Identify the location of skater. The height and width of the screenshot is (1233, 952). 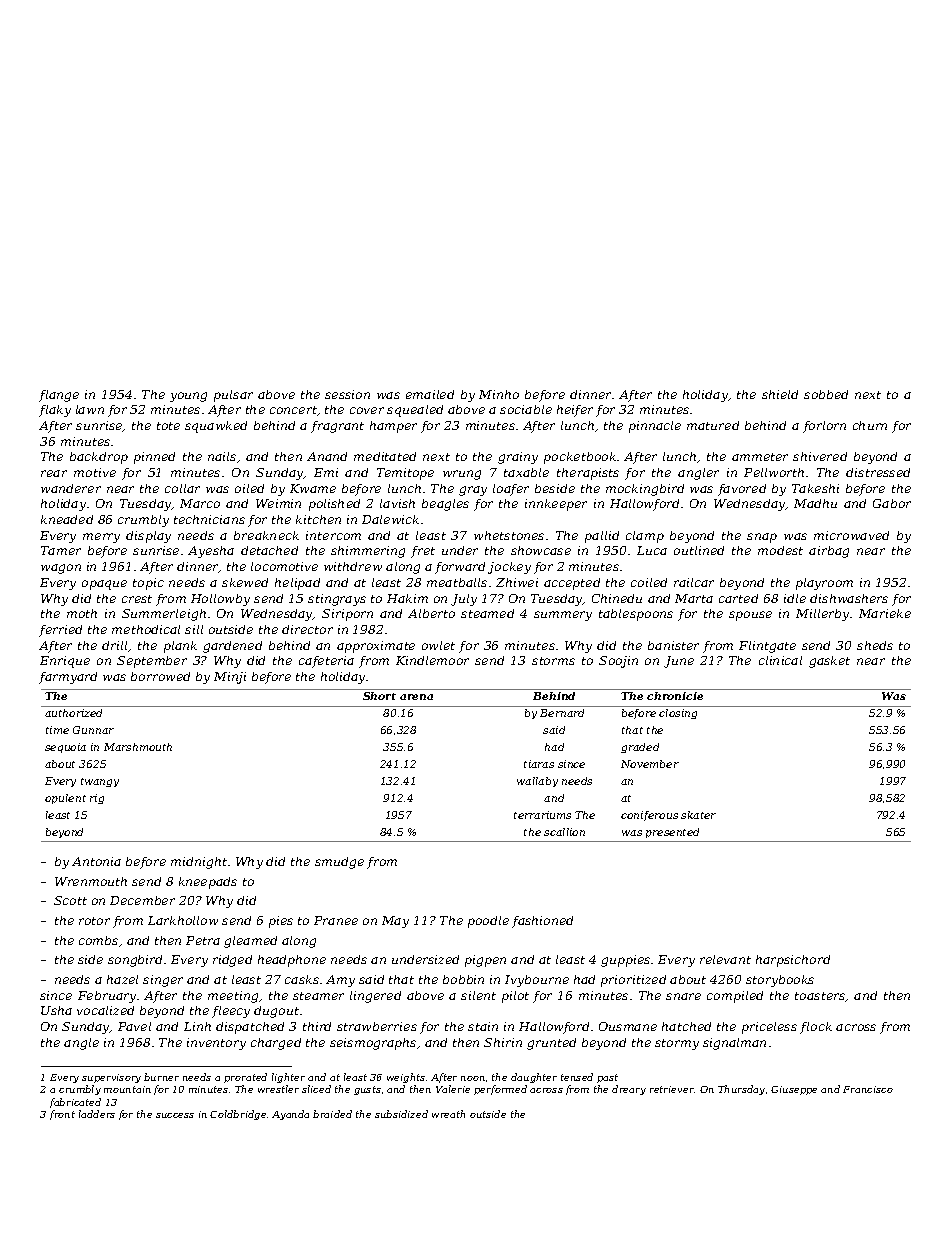
(698, 815).
